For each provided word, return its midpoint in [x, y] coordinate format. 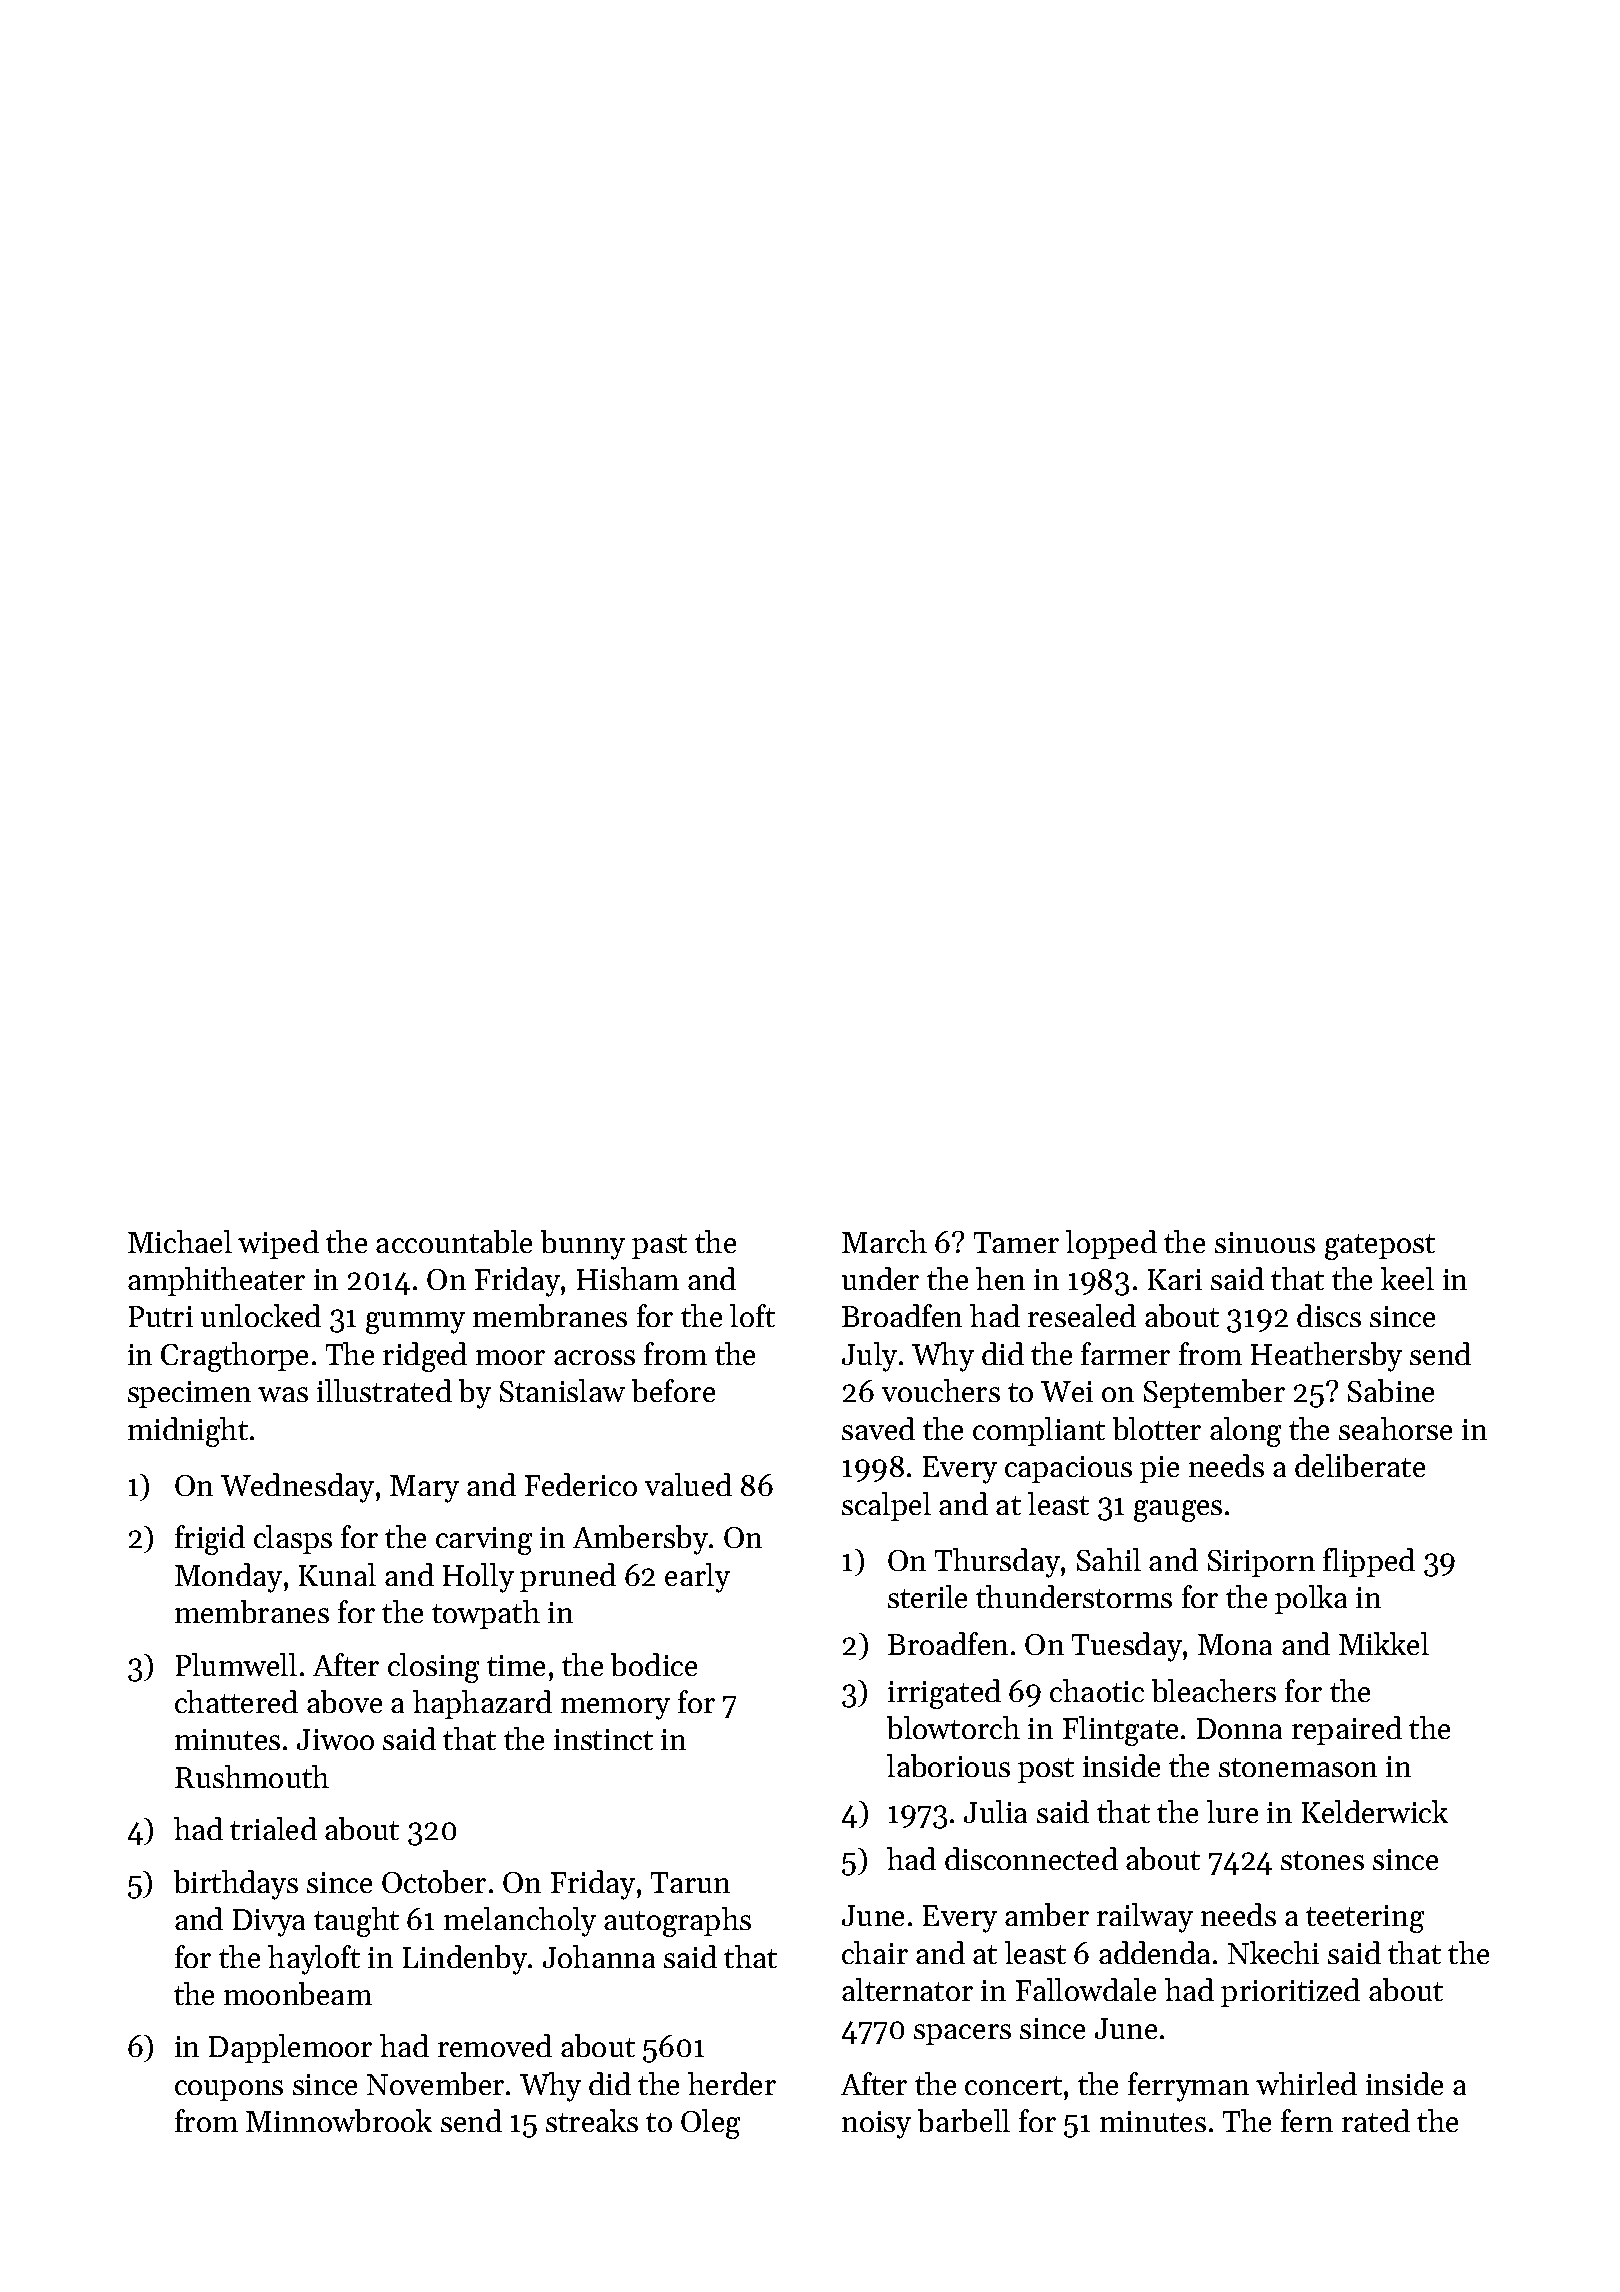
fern [1307, 2120]
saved [878, 1428]
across [594, 1357]
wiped [278, 1244]
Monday [228, 1578]
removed [495, 2045]
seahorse [1395, 1428]
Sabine [1391, 1390]
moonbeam [298, 1993]
